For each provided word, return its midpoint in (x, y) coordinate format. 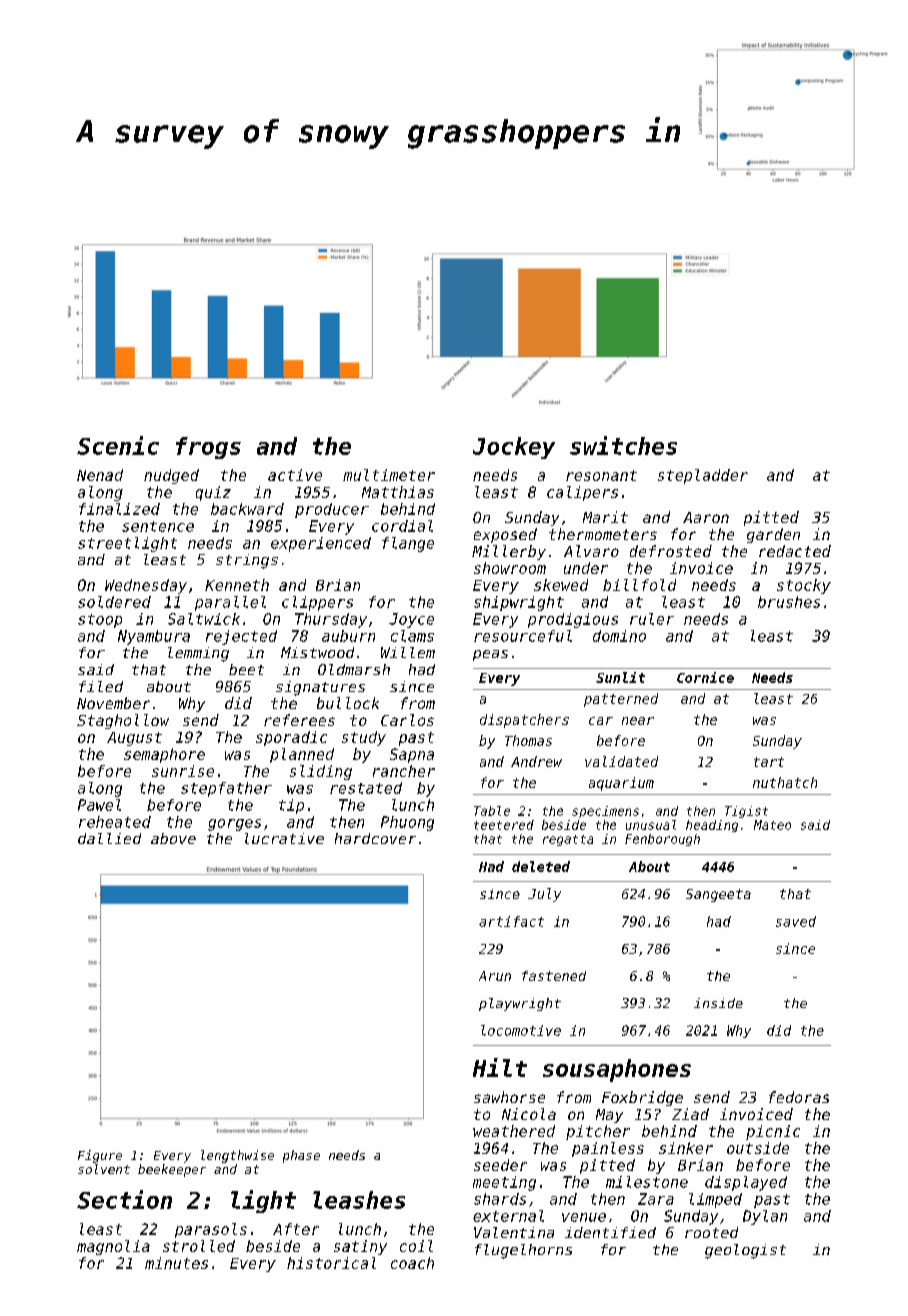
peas (490, 655)
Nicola (529, 1114)
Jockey (514, 448)
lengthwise (237, 1156)
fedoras (799, 1097)
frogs (208, 448)
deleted (541, 866)
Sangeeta (718, 895)
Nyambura (154, 637)
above (173, 838)
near (638, 721)
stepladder (703, 476)
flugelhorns (523, 1251)
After (296, 1229)
